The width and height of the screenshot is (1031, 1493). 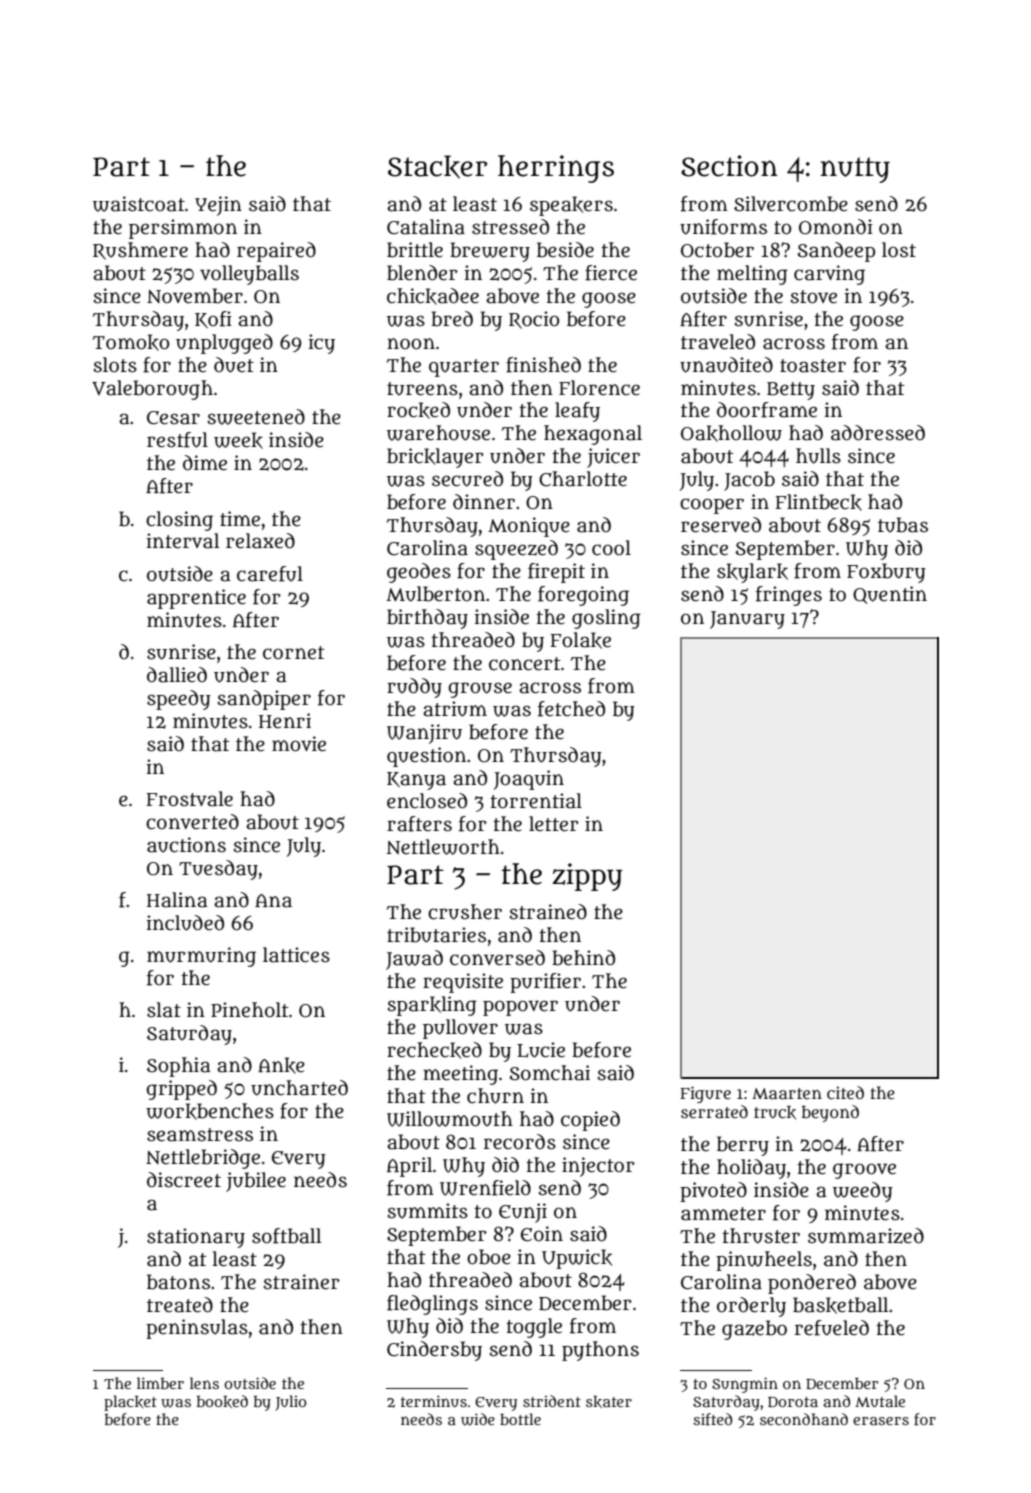 I want to click on stove, so click(x=814, y=297).
